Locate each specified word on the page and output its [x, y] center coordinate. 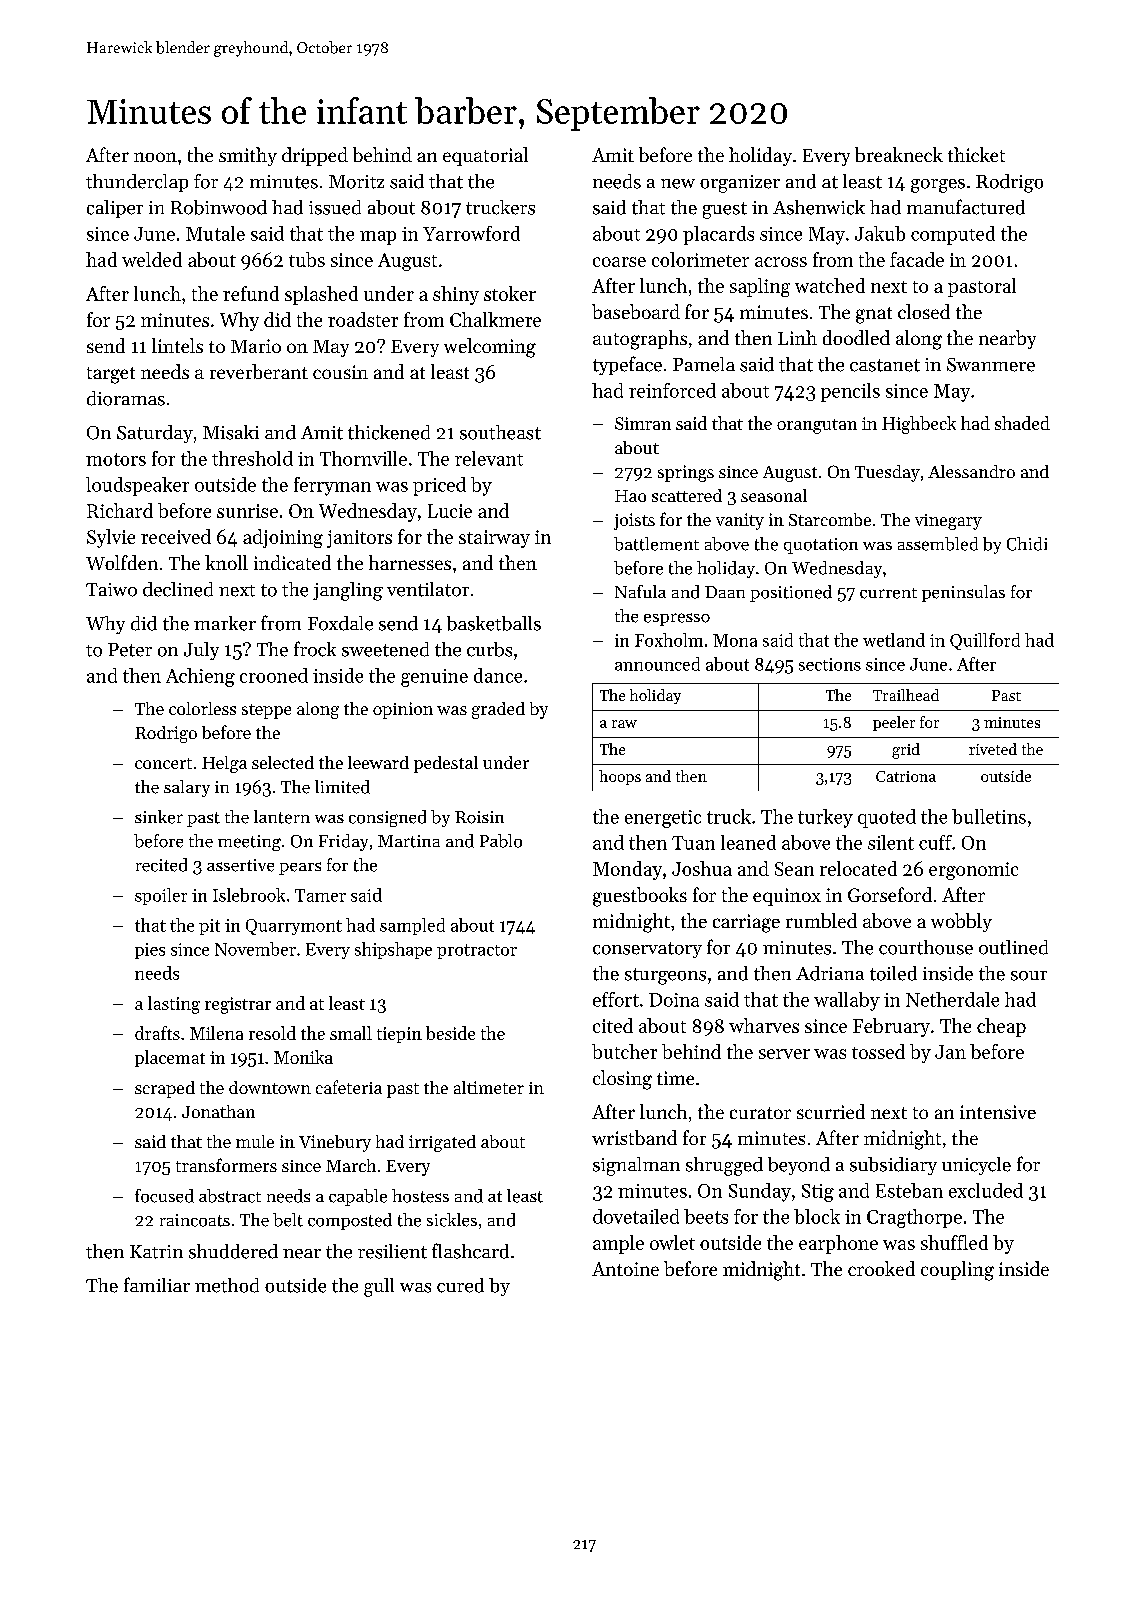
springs [686, 473]
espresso [677, 619]
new [678, 184]
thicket [976, 154]
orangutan [817, 426]
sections [830, 664]
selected [283, 762]
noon [155, 157]
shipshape [393, 950]
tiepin [399, 1035]
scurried [831, 1111]
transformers [226, 1165]
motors [116, 459]
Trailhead [906, 695]
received [176, 536]
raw [624, 724]
